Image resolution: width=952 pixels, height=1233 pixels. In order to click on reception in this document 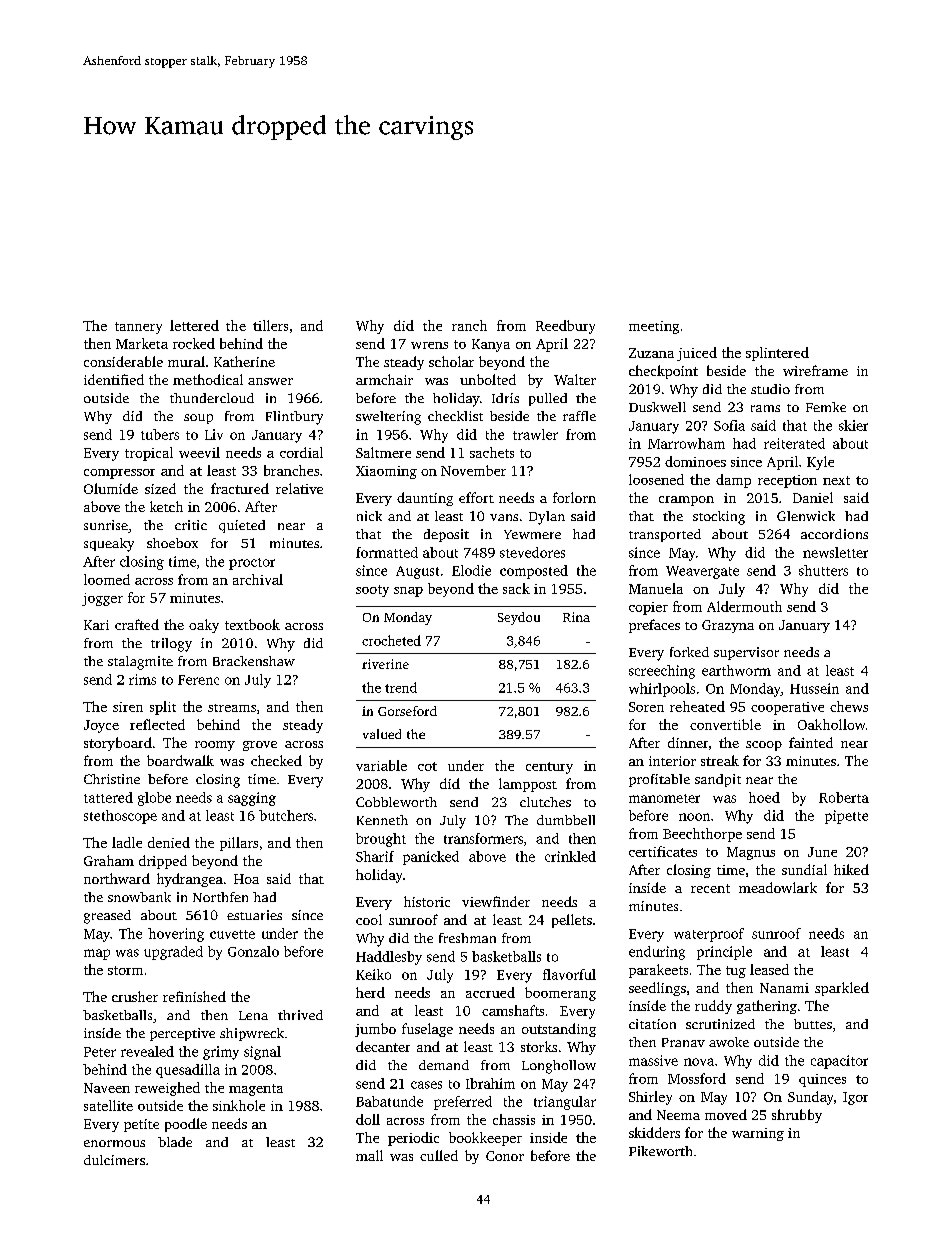, I will do `click(787, 481)`.
